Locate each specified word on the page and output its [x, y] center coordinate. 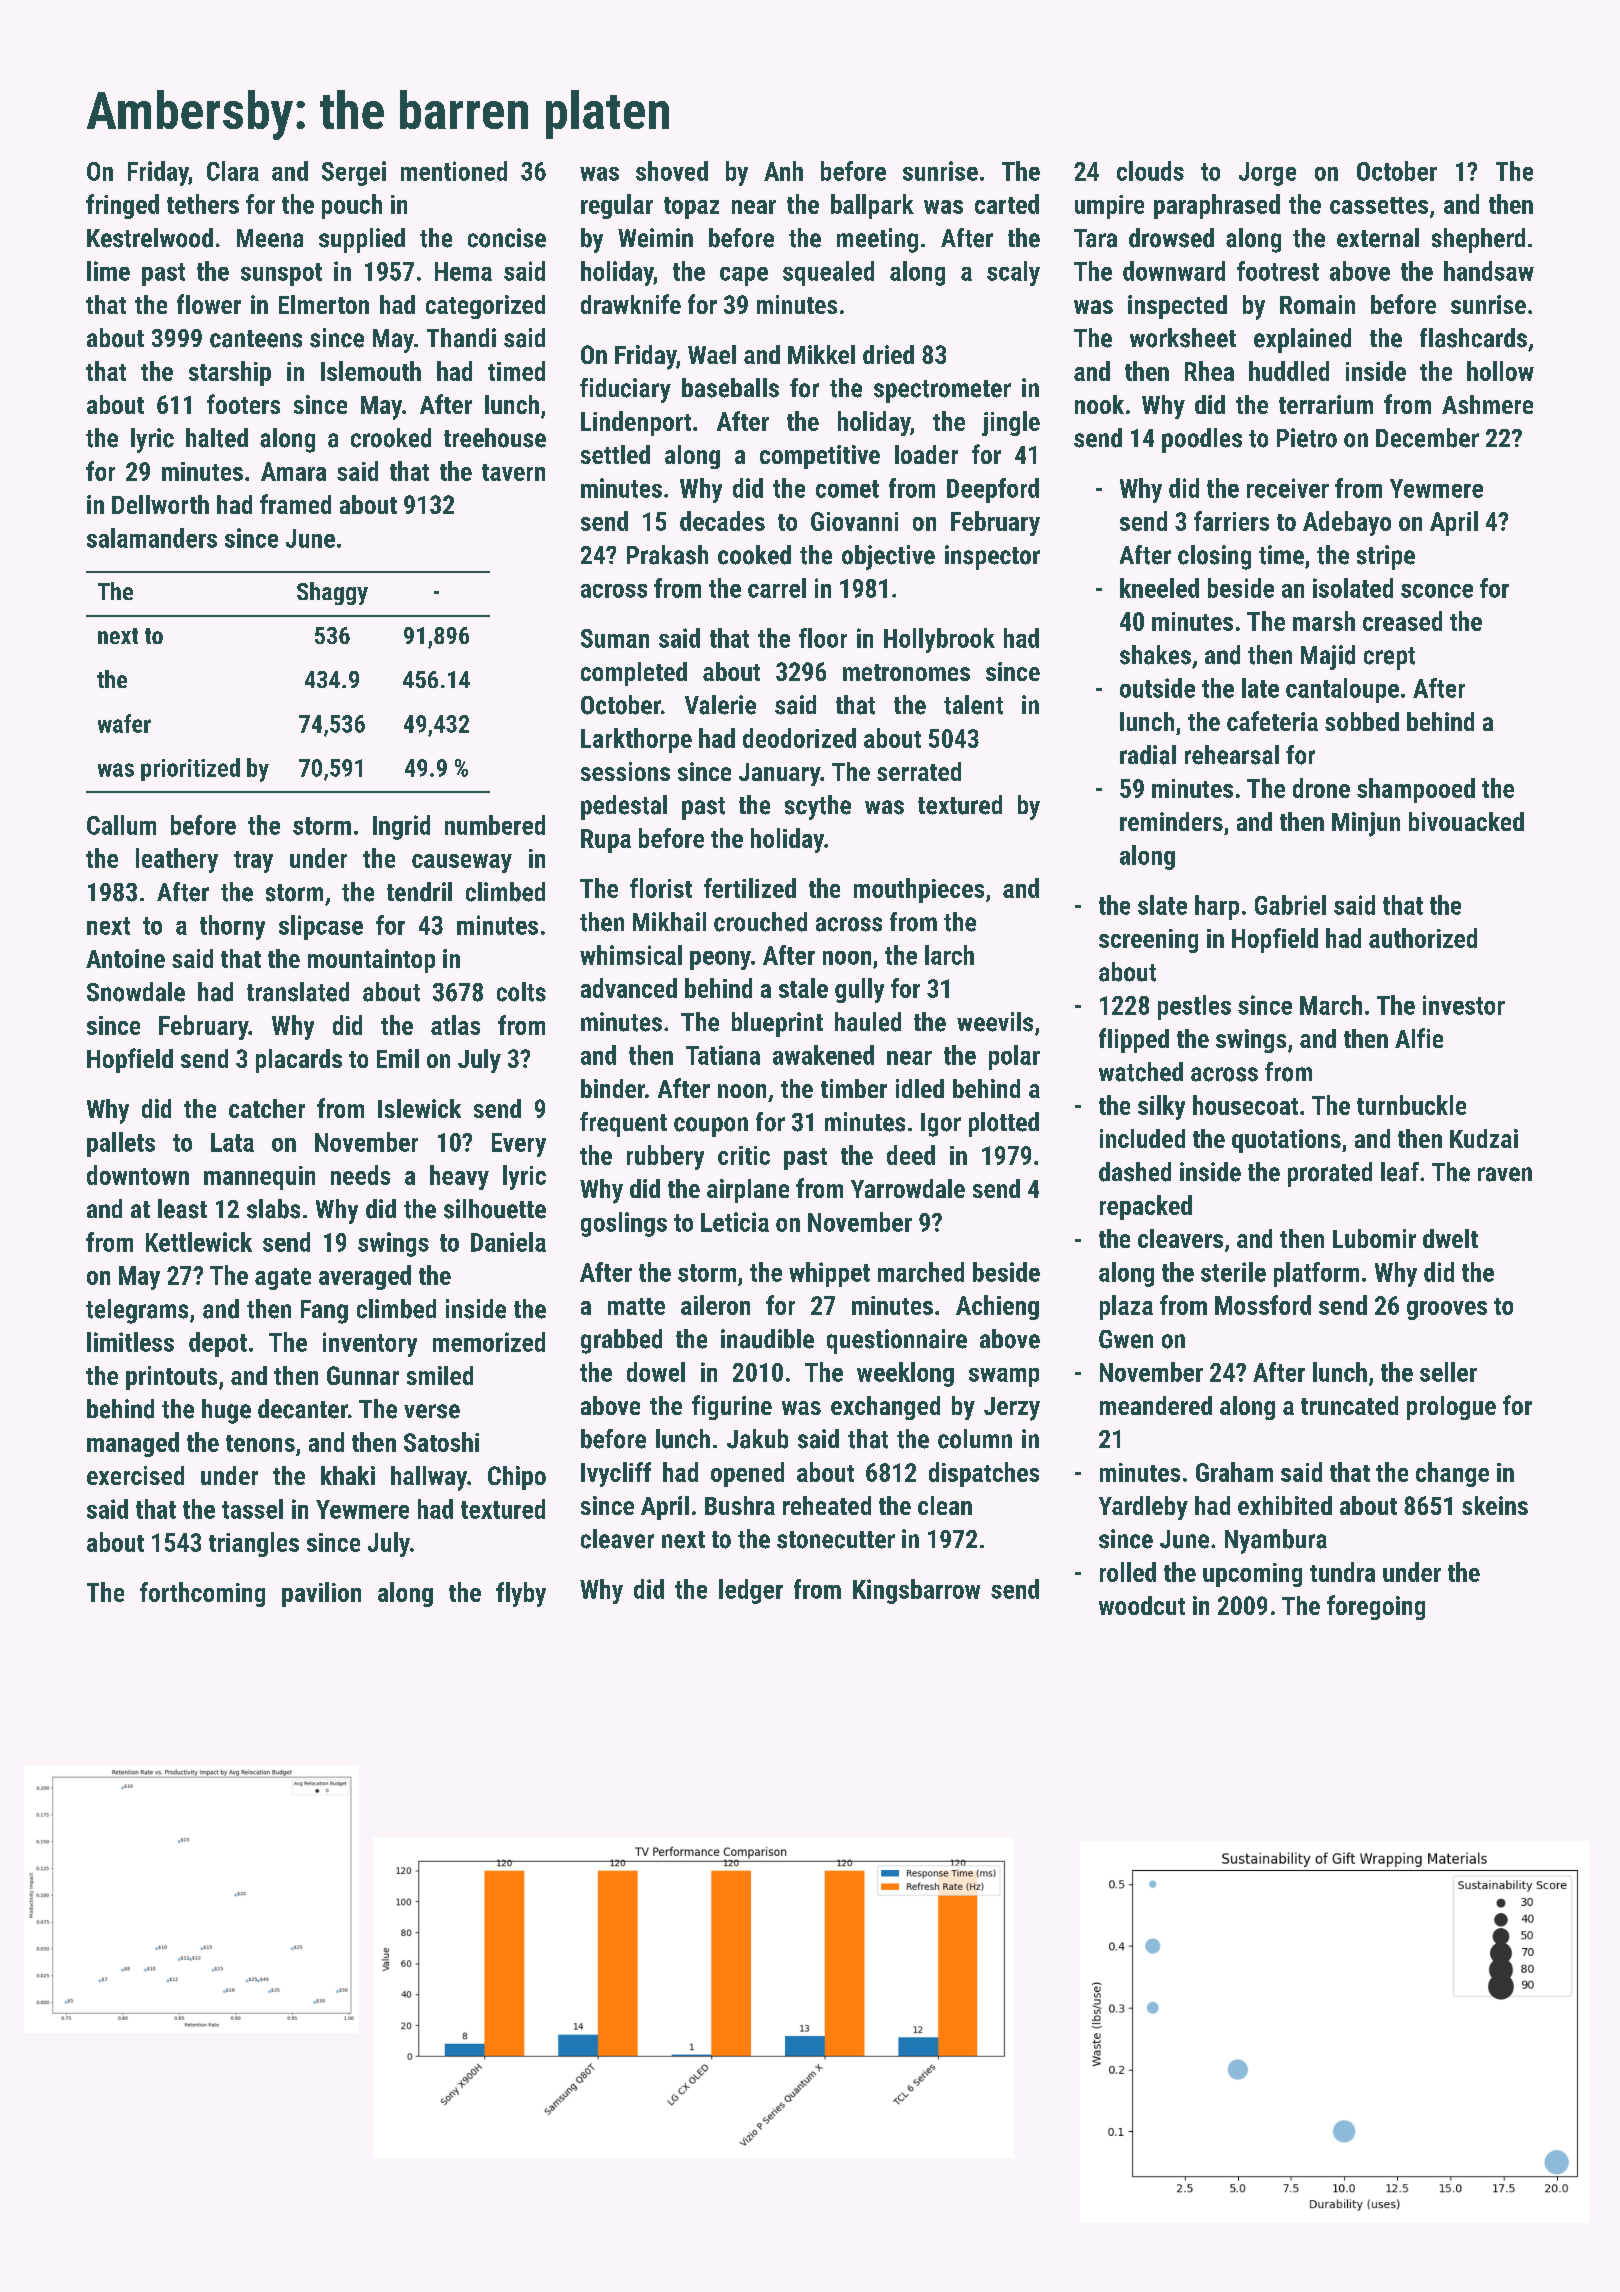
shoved [672, 171]
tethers [203, 204]
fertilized [750, 888]
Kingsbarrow [916, 1591]
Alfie [1419, 1038]
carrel [777, 588]
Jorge [1267, 174]
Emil [398, 1058]
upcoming [1252, 1575]
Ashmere [1487, 404]
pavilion [321, 1594]
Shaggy [332, 593]
